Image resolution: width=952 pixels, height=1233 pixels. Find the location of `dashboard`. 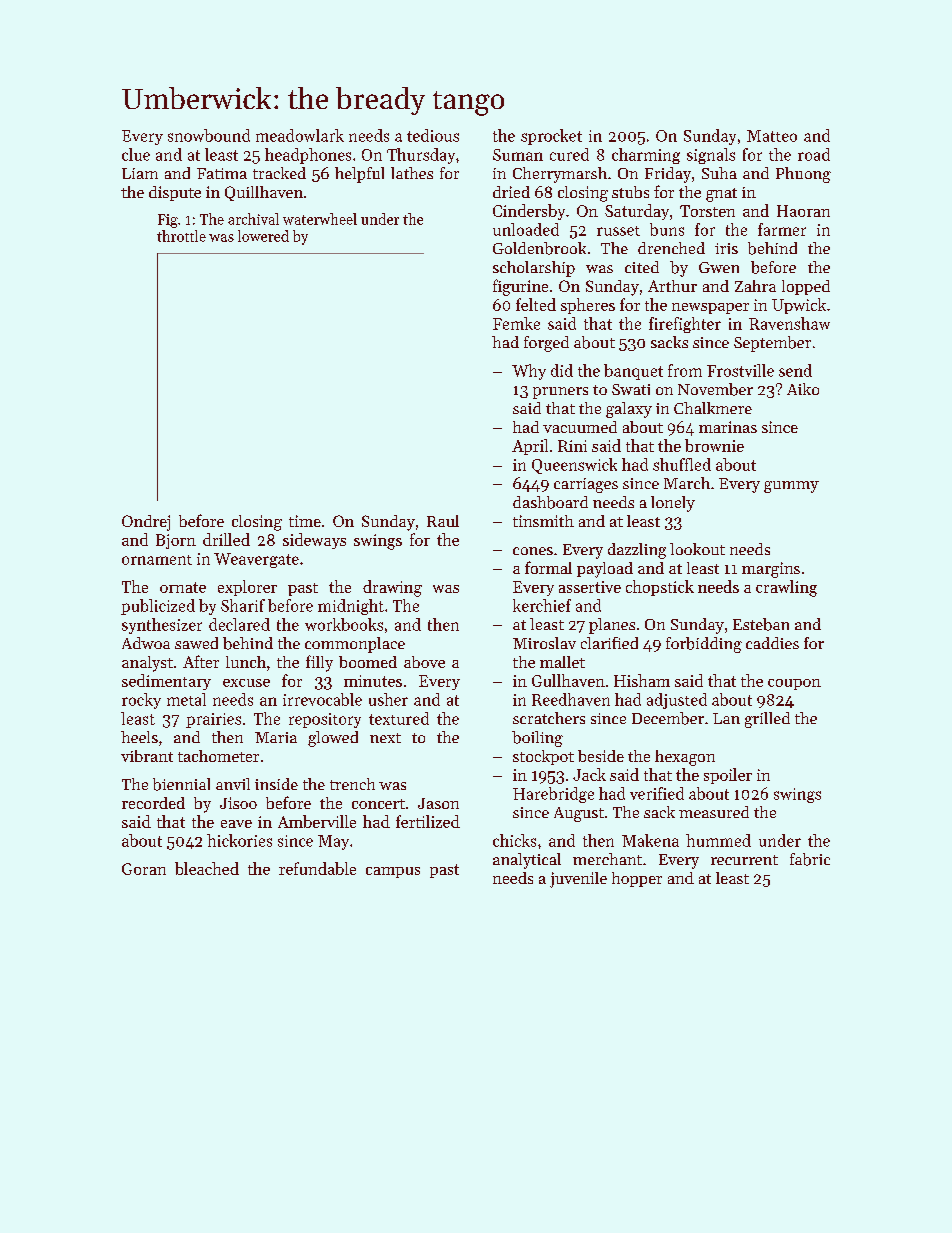

dashboard is located at coordinates (550, 502).
